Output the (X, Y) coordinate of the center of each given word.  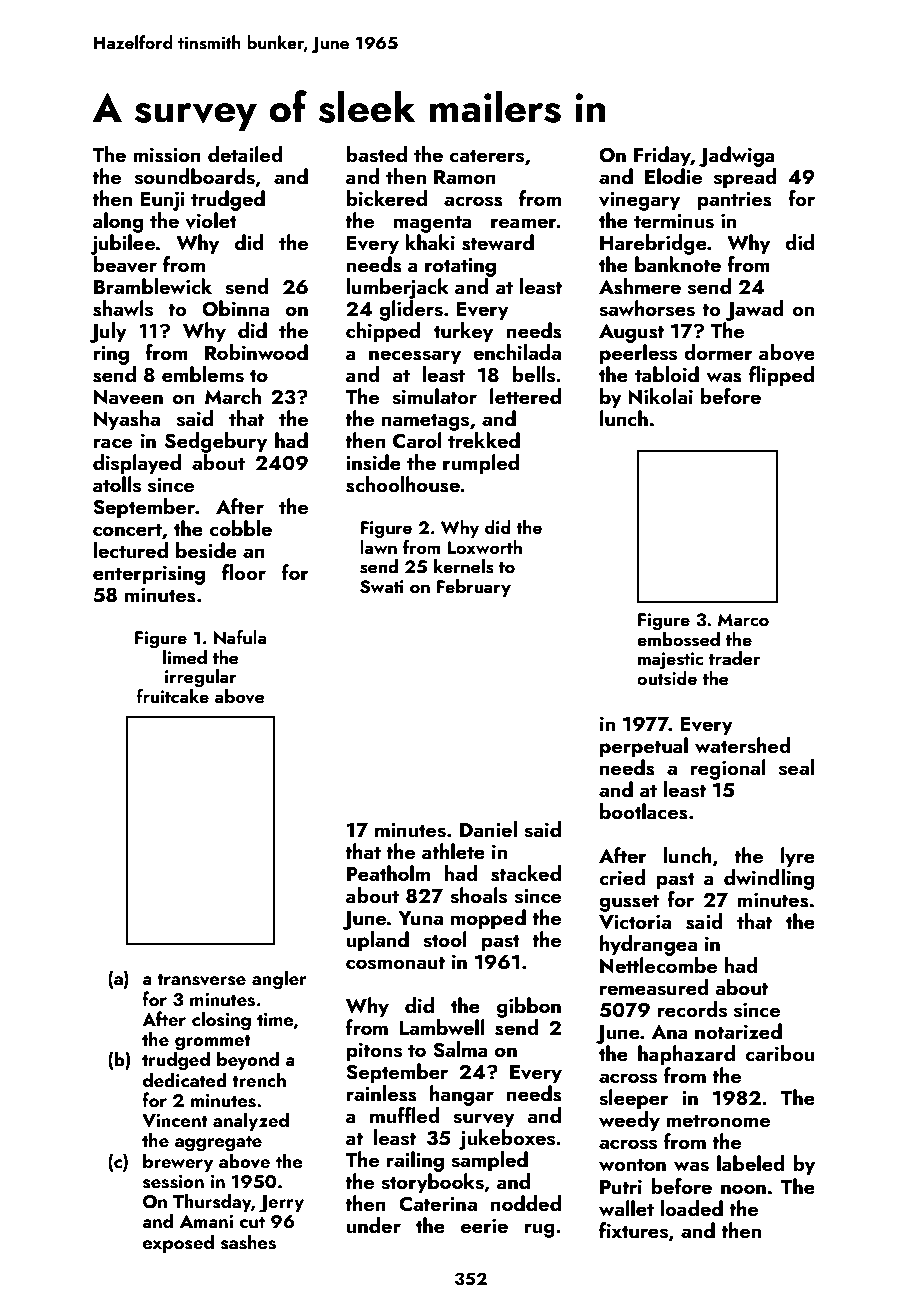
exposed (178, 1243)
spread (745, 178)
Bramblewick (153, 286)
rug (540, 1230)
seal (796, 767)
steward (498, 242)
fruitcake (172, 696)
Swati (382, 587)
